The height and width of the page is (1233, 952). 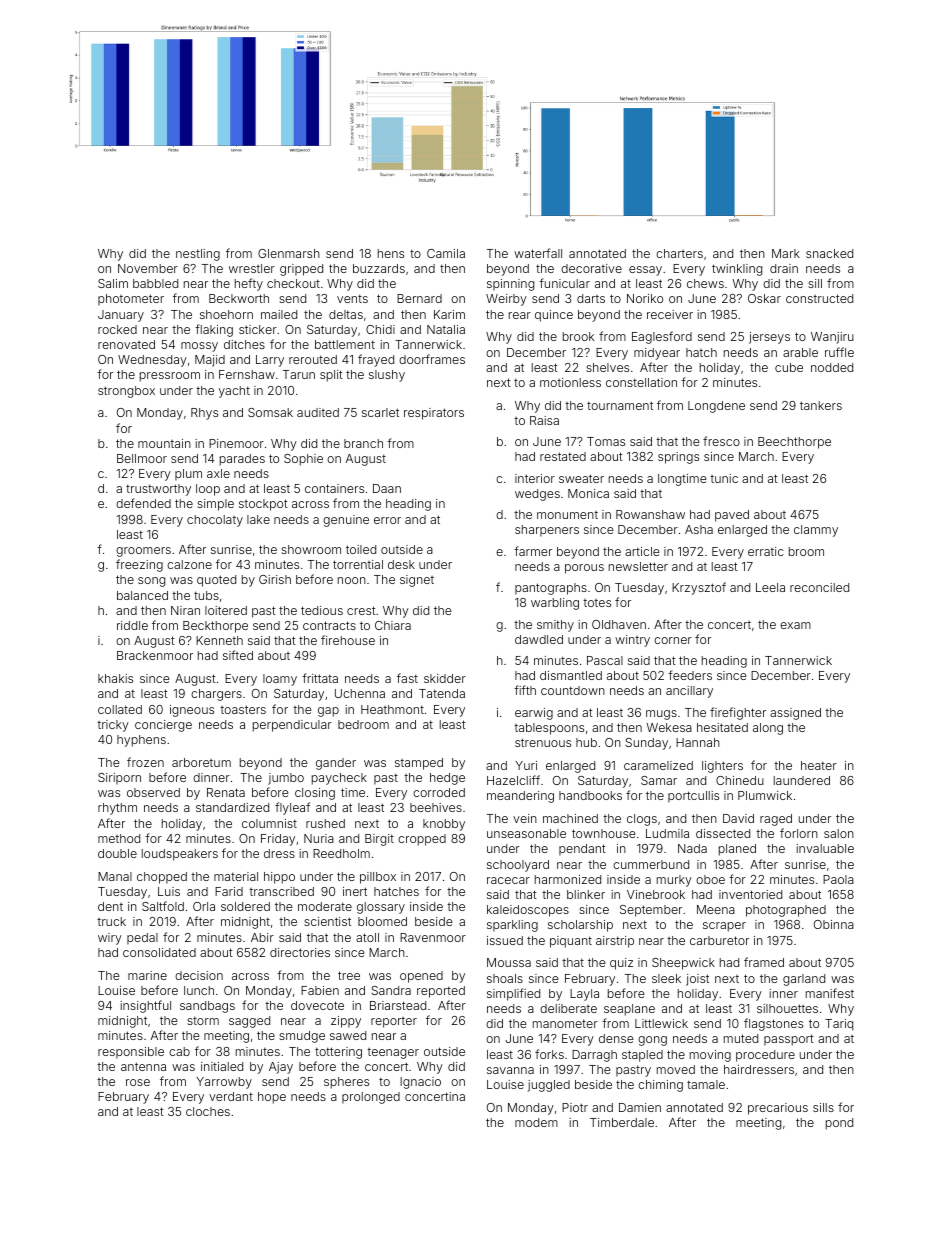 What do you see at coordinates (393, 625) in the page?
I see `Chiara` at bounding box center [393, 625].
